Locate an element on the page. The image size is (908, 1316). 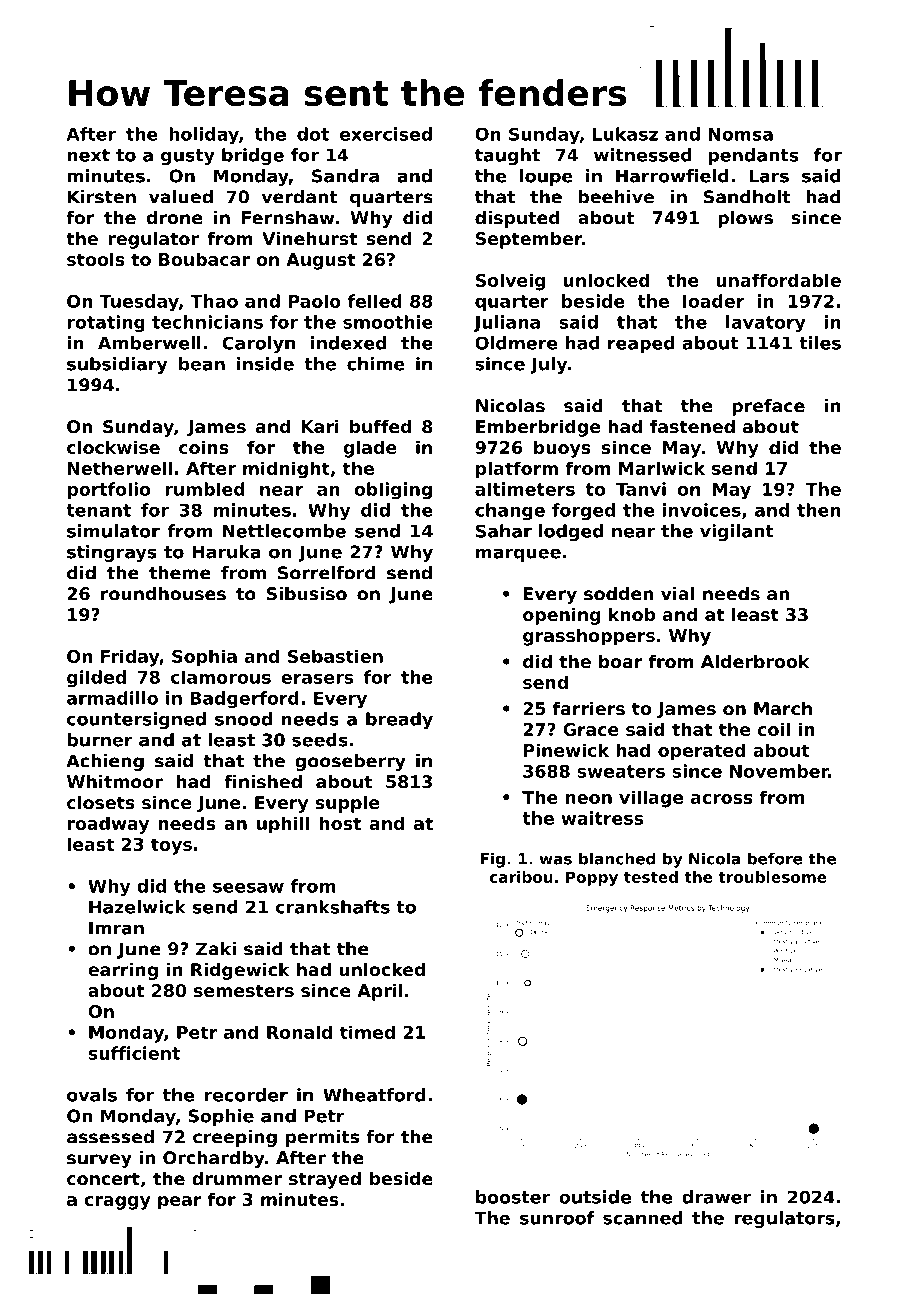
before is located at coordinates (775, 858).
